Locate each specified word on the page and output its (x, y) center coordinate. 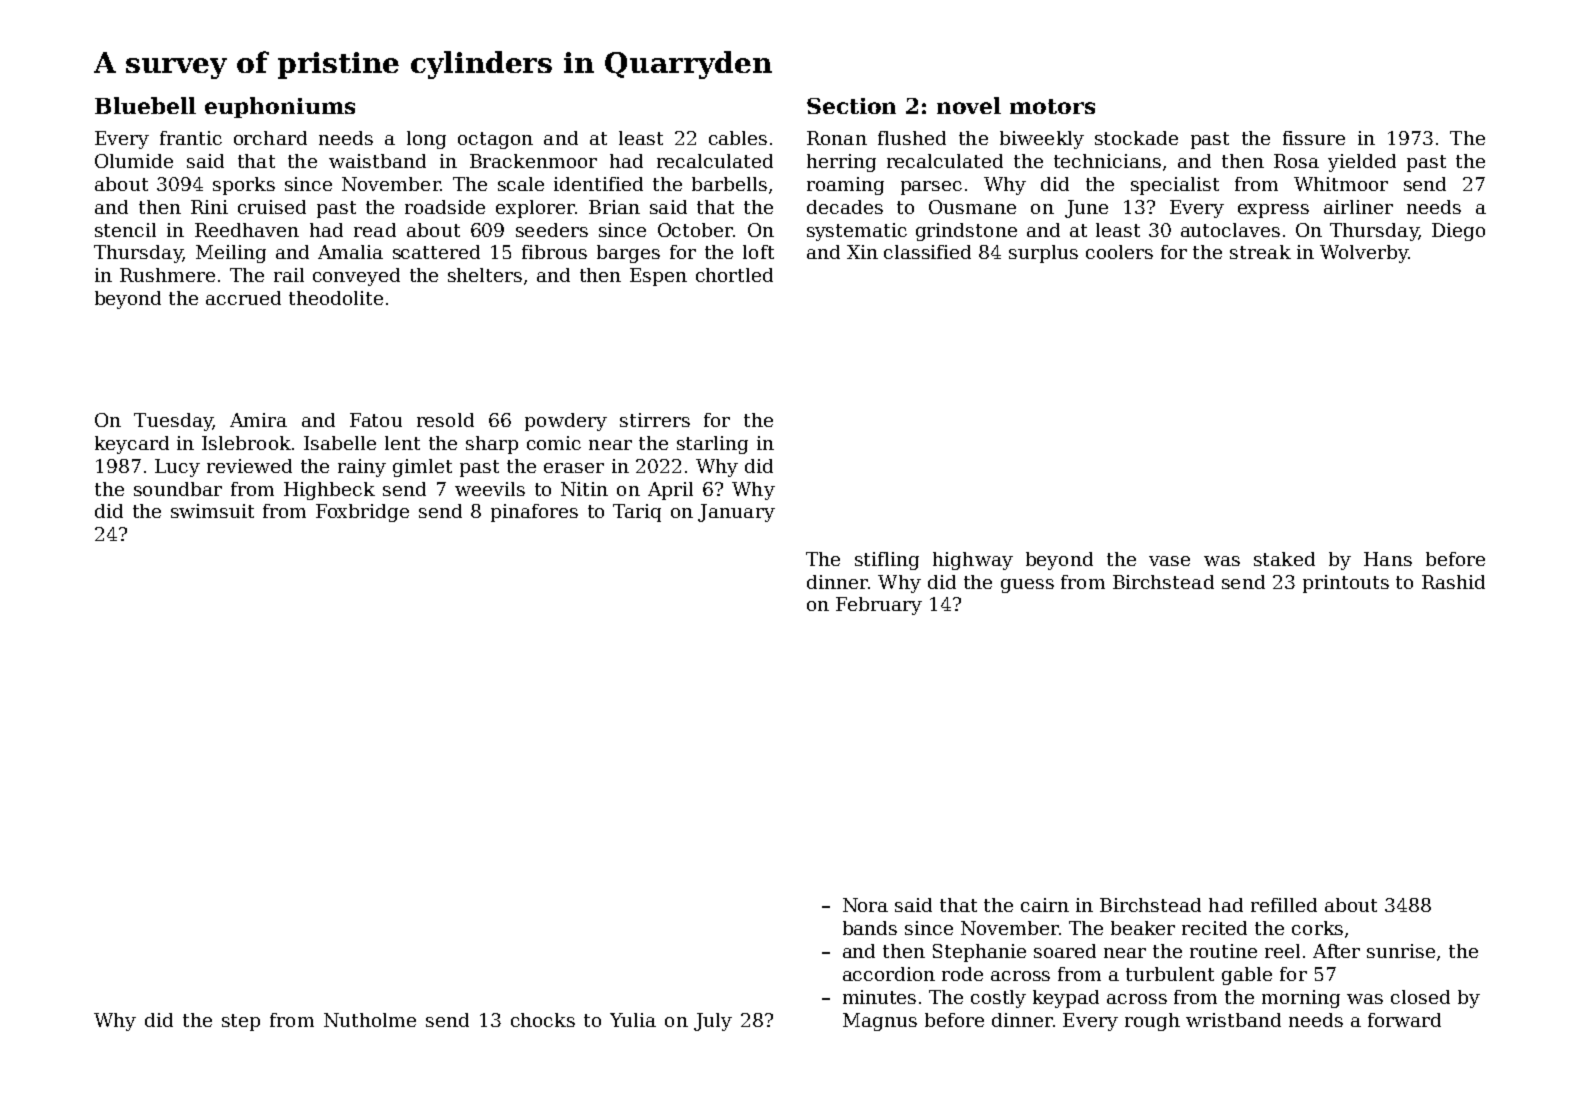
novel (969, 105)
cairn (1045, 905)
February (879, 606)
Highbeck (329, 491)
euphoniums (280, 107)
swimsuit (212, 511)
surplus (1043, 254)
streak (1260, 252)
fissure (1314, 138)
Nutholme (370, 1020)
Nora (865, 905)
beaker (1143, 928)
